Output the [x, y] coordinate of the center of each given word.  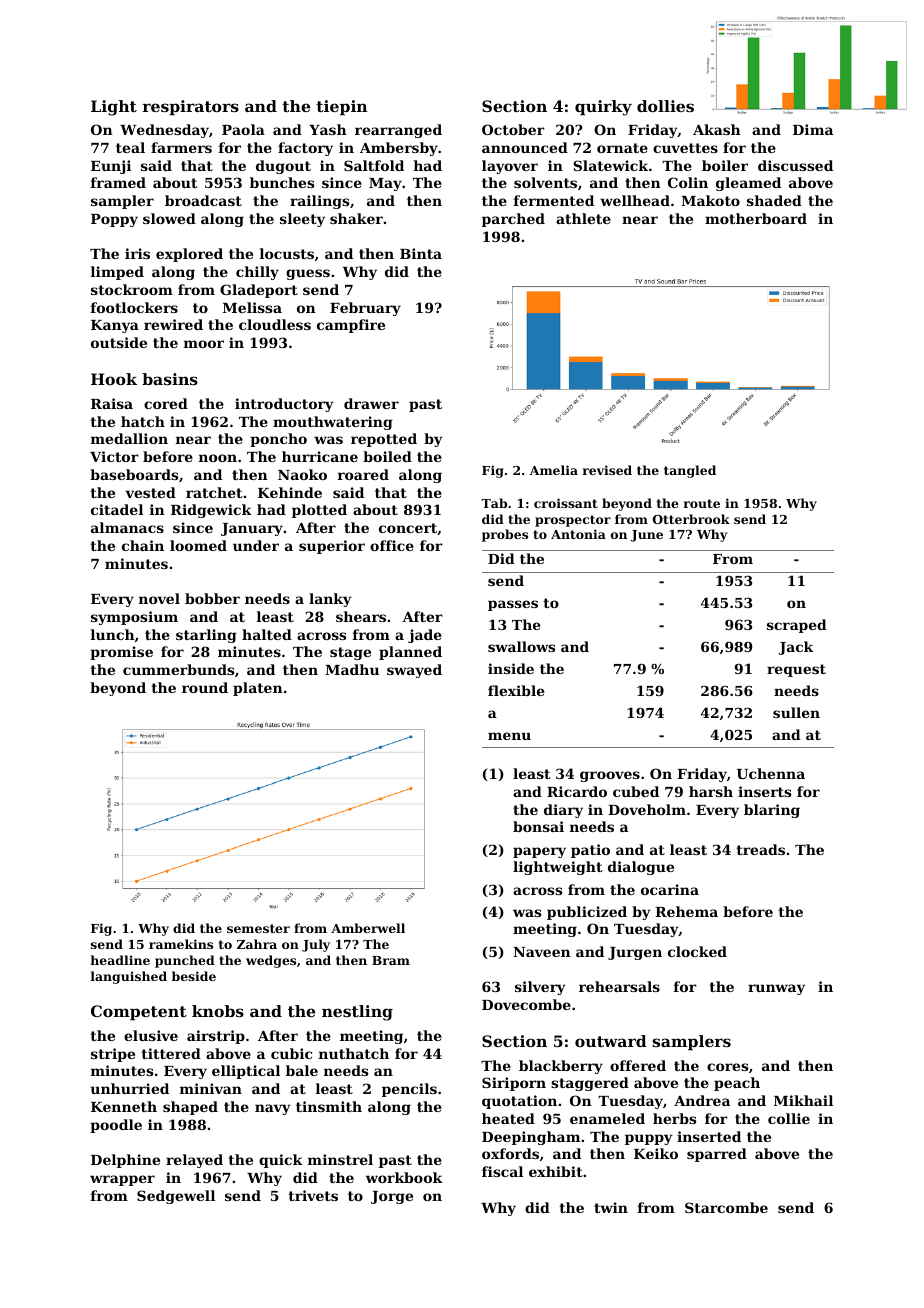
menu [509, 736]
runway [776, 989]
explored [189, 255]
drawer [371, 403]
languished [129, 977]
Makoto [710, 200]
